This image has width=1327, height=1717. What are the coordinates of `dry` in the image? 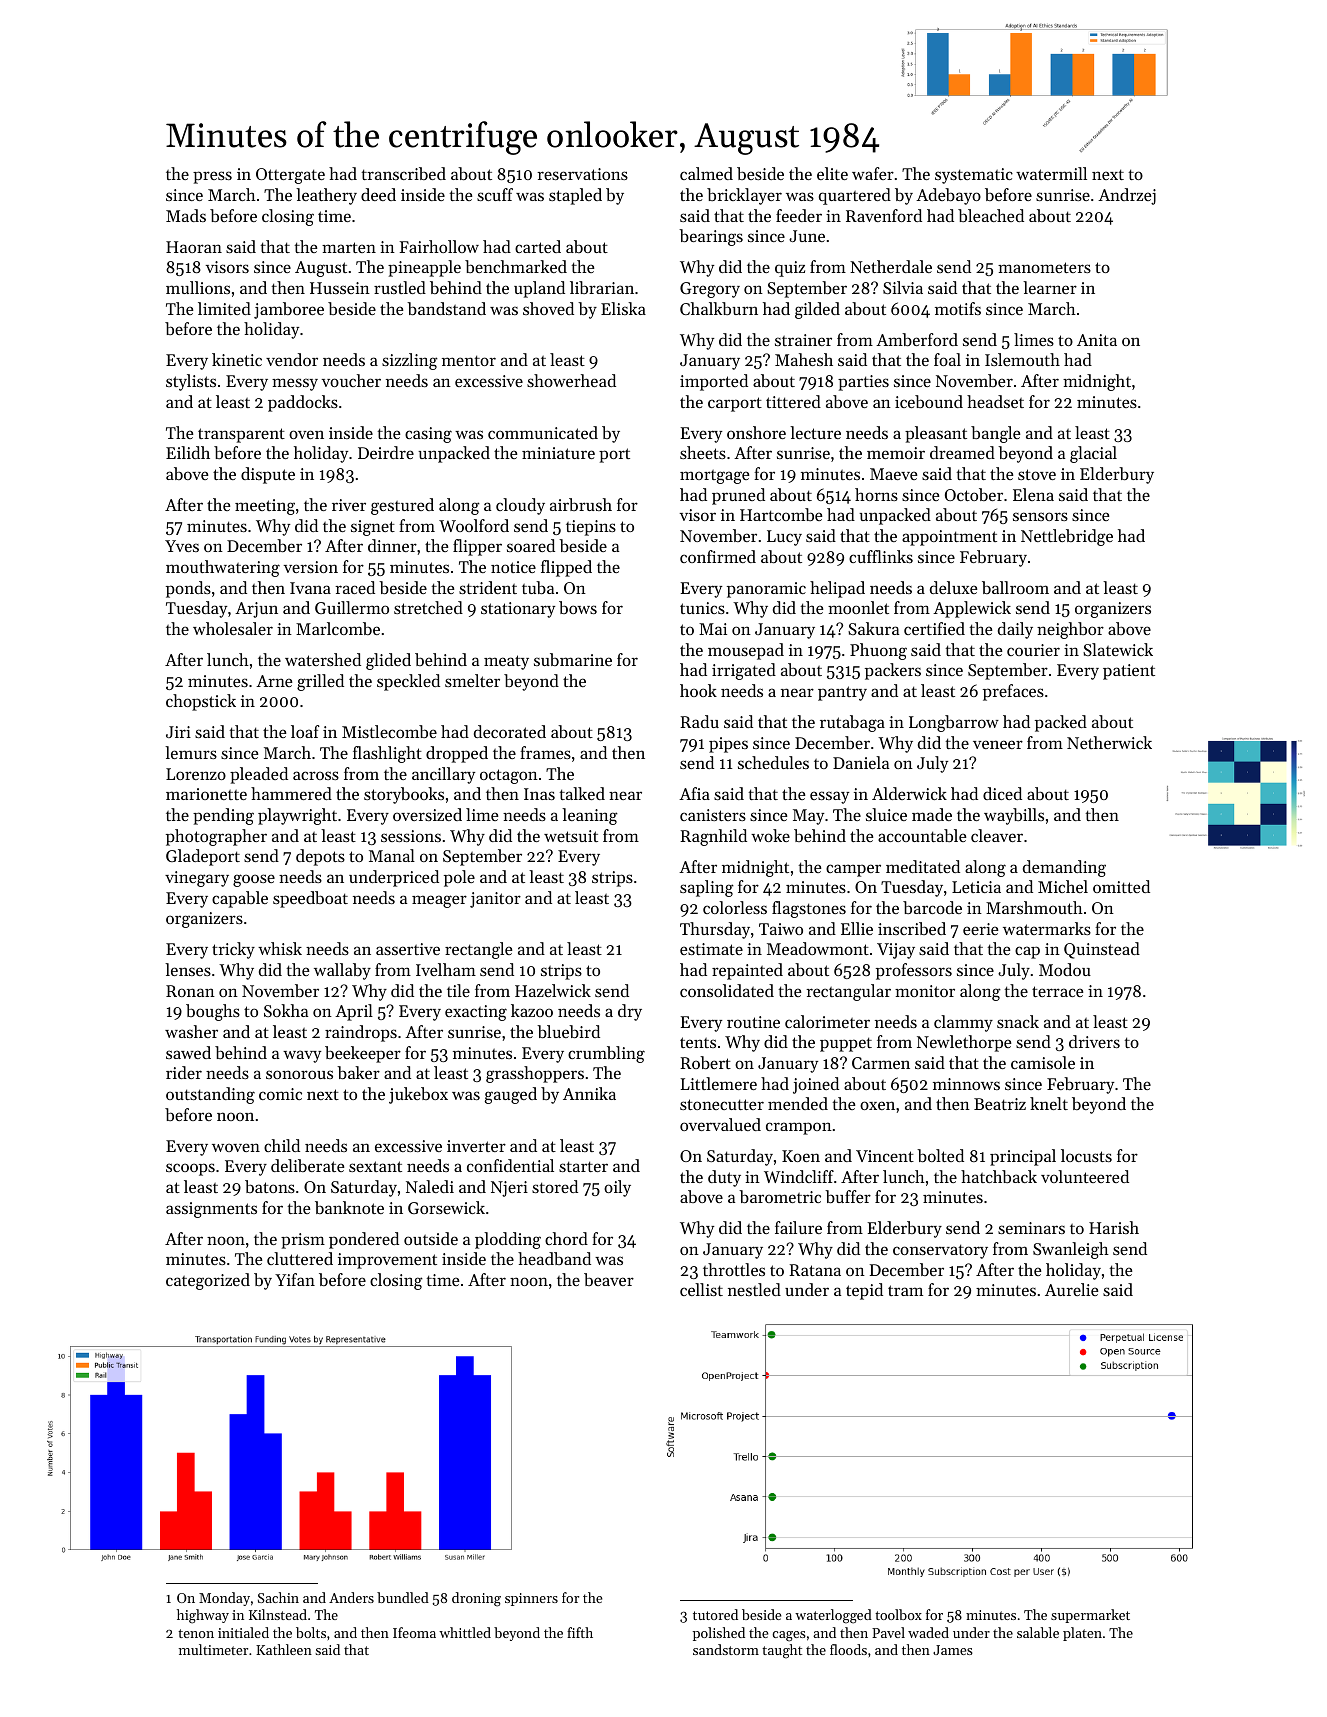 It's located at (630, 1012).
